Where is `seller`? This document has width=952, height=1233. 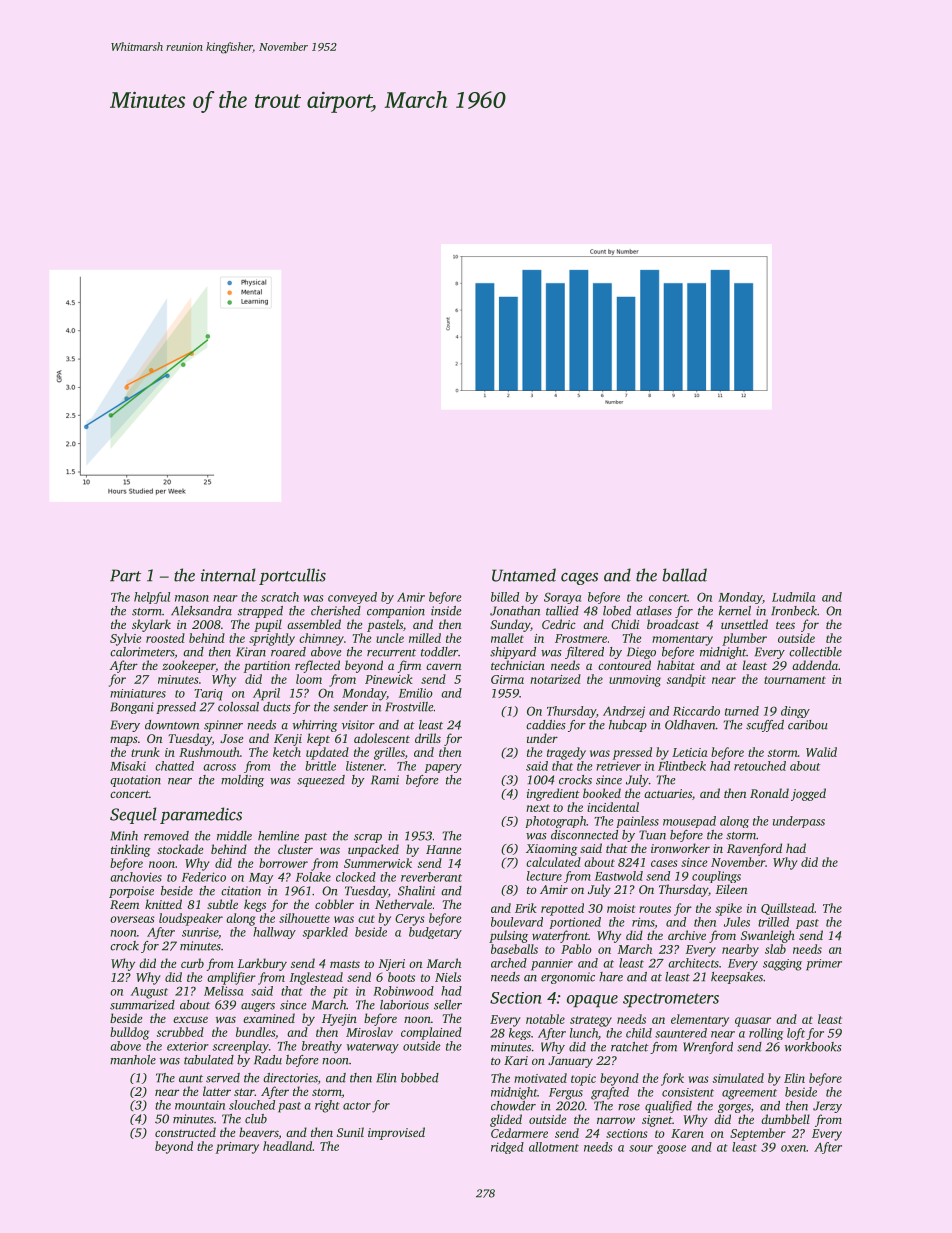 seller is located at coordinates (448, 1005).
